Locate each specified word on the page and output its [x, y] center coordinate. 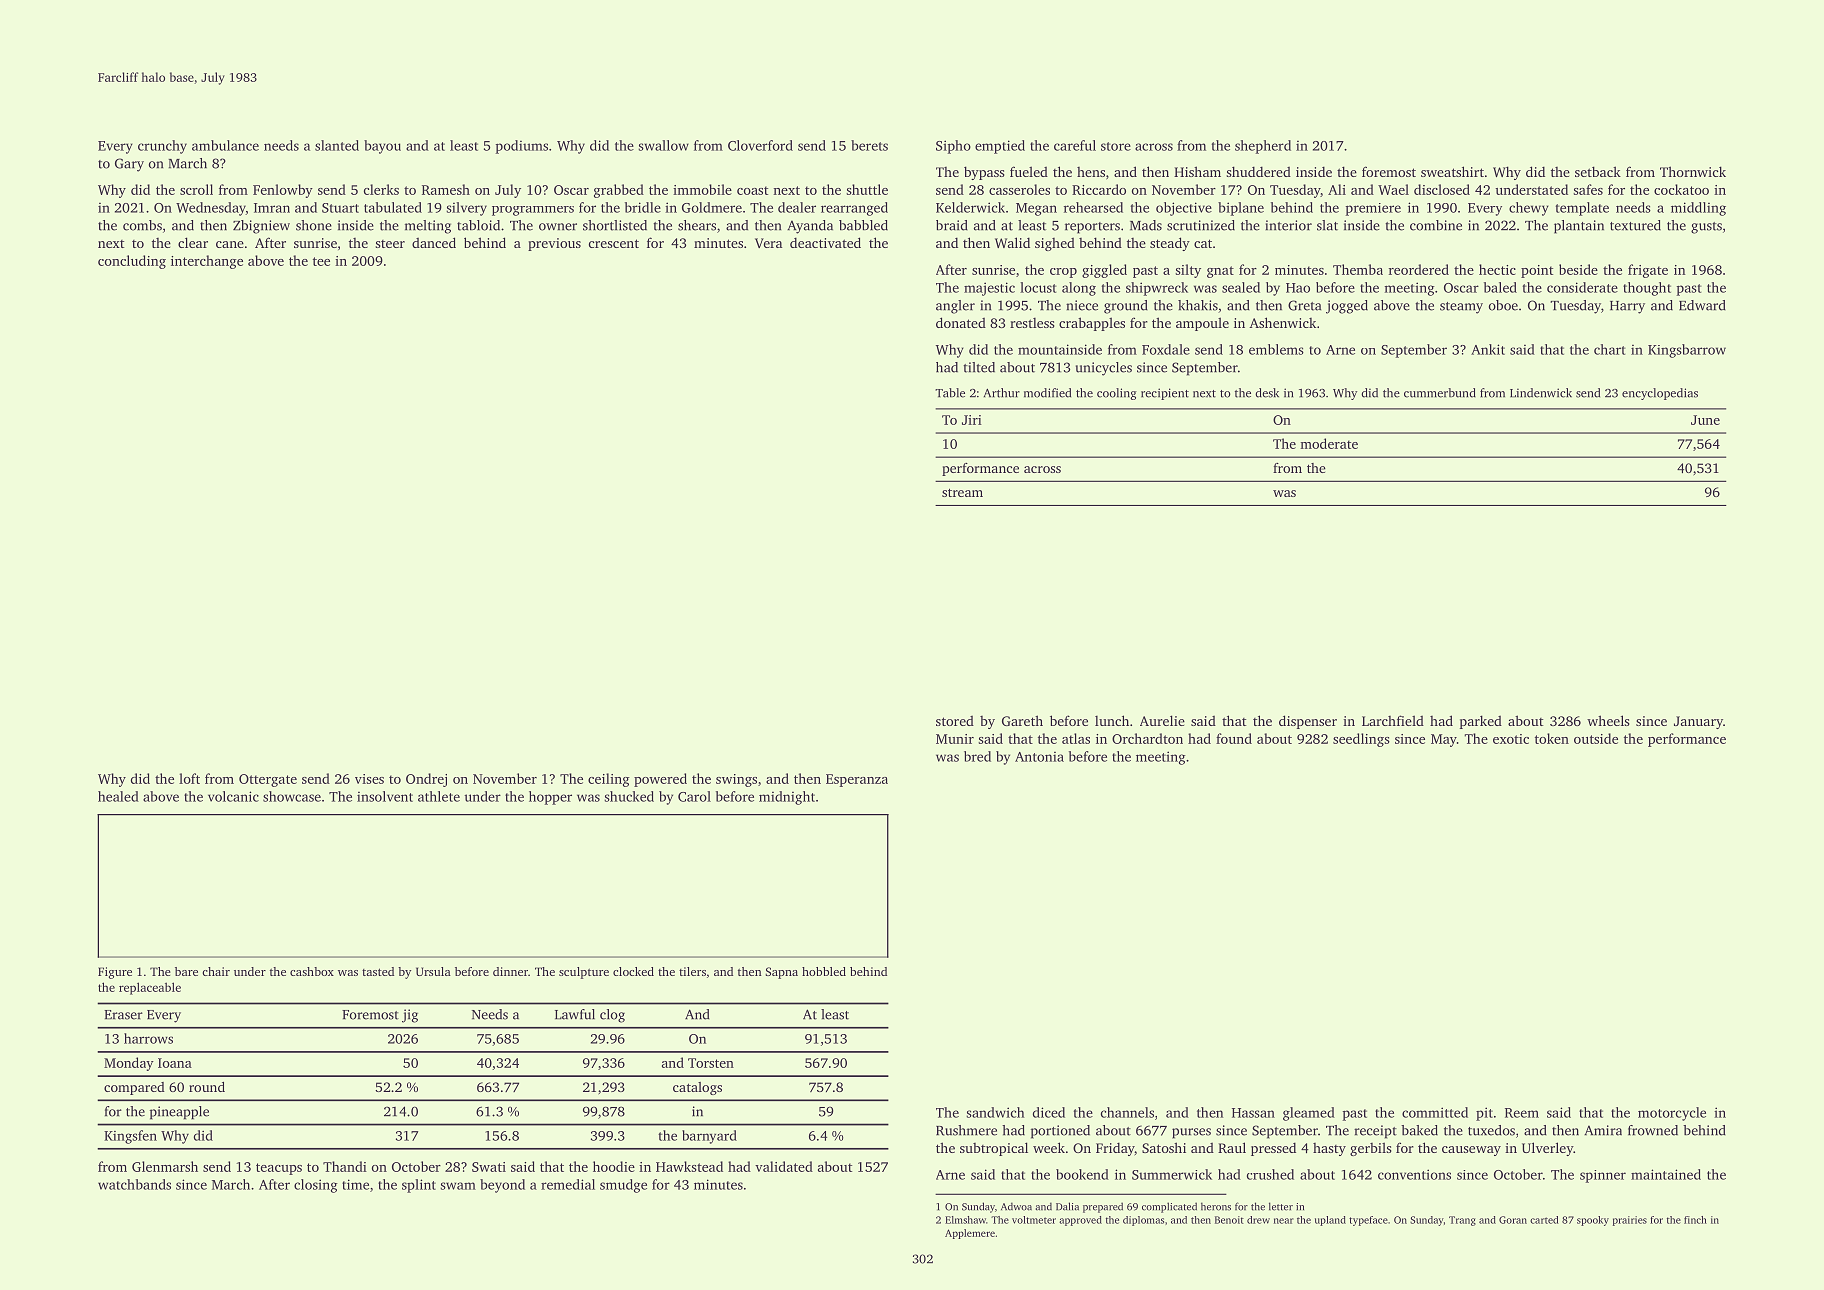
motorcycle [1672, 1114]
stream [962, 492]
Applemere [970, 1234]
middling [1698, 209]
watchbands [134, 1184]
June [1705, 420]
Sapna [781, 973]
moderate [1329, 443]
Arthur [1002, 393]
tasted [378, 971]
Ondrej [426, 780]
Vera [768, 243]
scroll [196, 189]
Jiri [972, 420]
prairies [1630, 1221]
